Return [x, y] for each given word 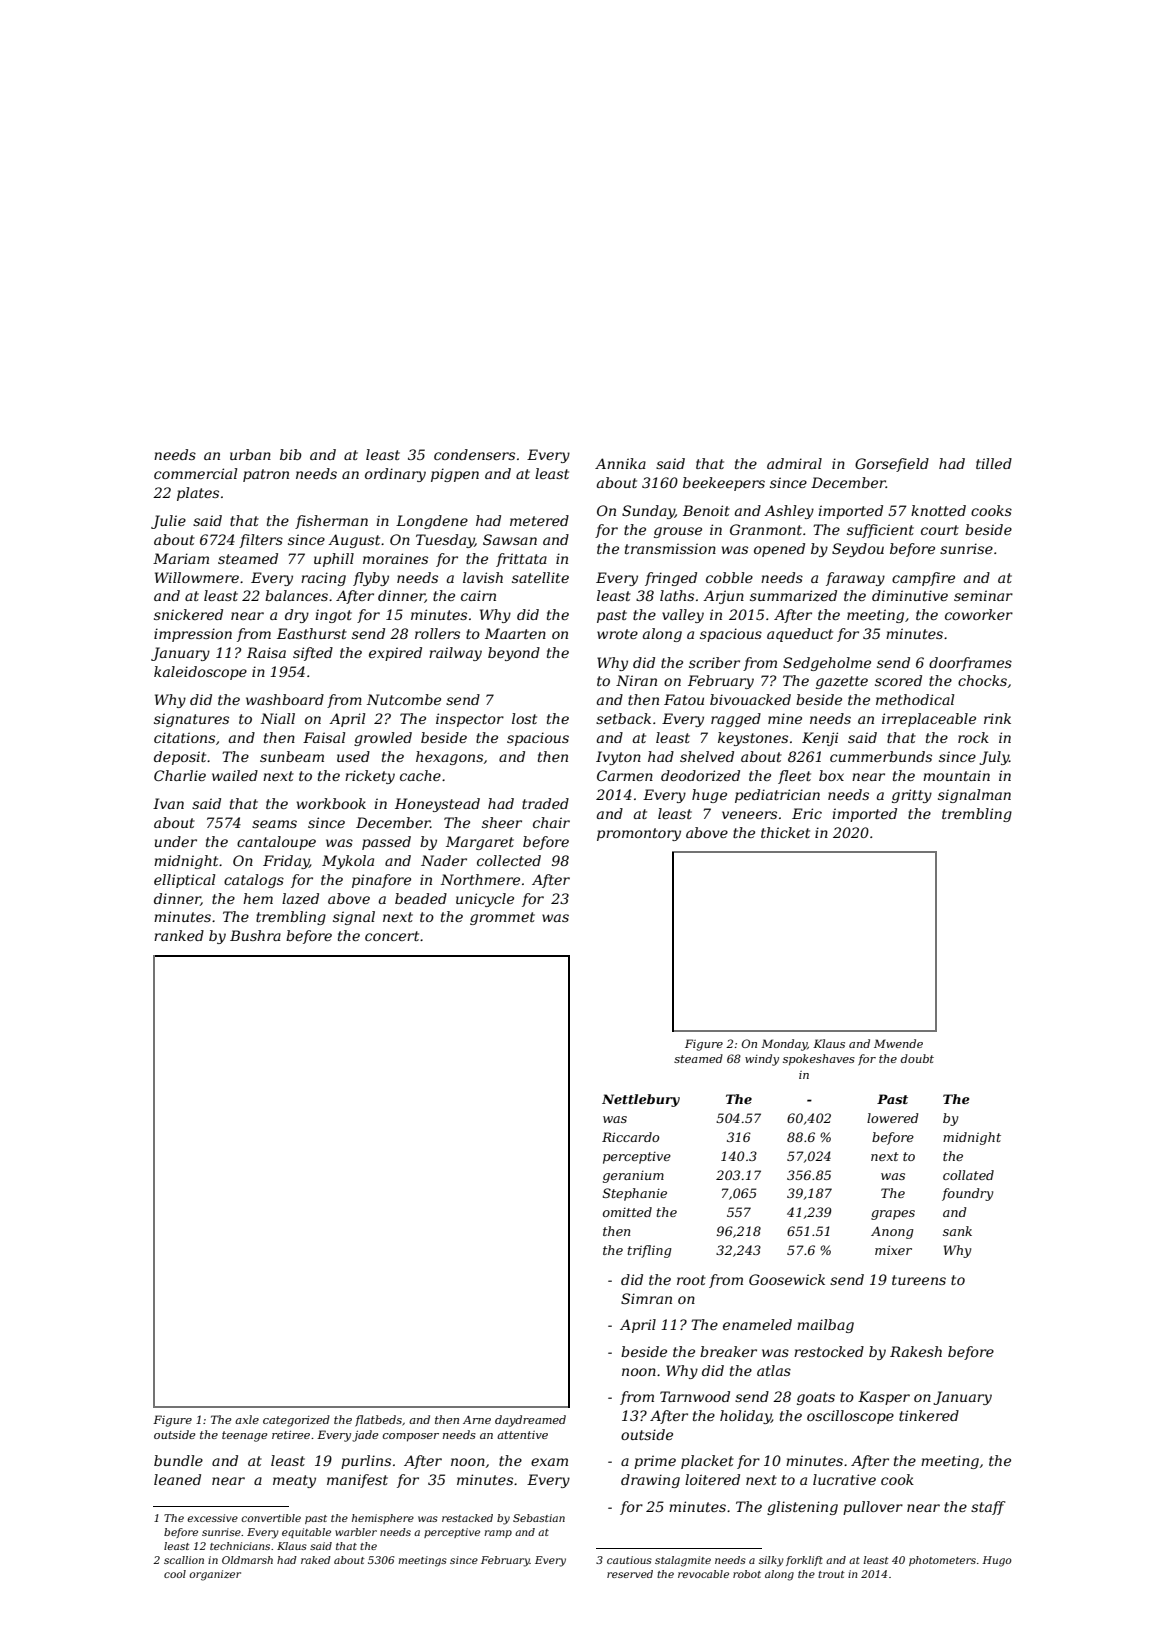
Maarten [515, 633]
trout [831, 1574]
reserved [630, 1574]
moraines [395, 558]
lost [524, 718]
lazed [300, 899]
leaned [177, 1479]
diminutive [910, 595]
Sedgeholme [827, 664]
